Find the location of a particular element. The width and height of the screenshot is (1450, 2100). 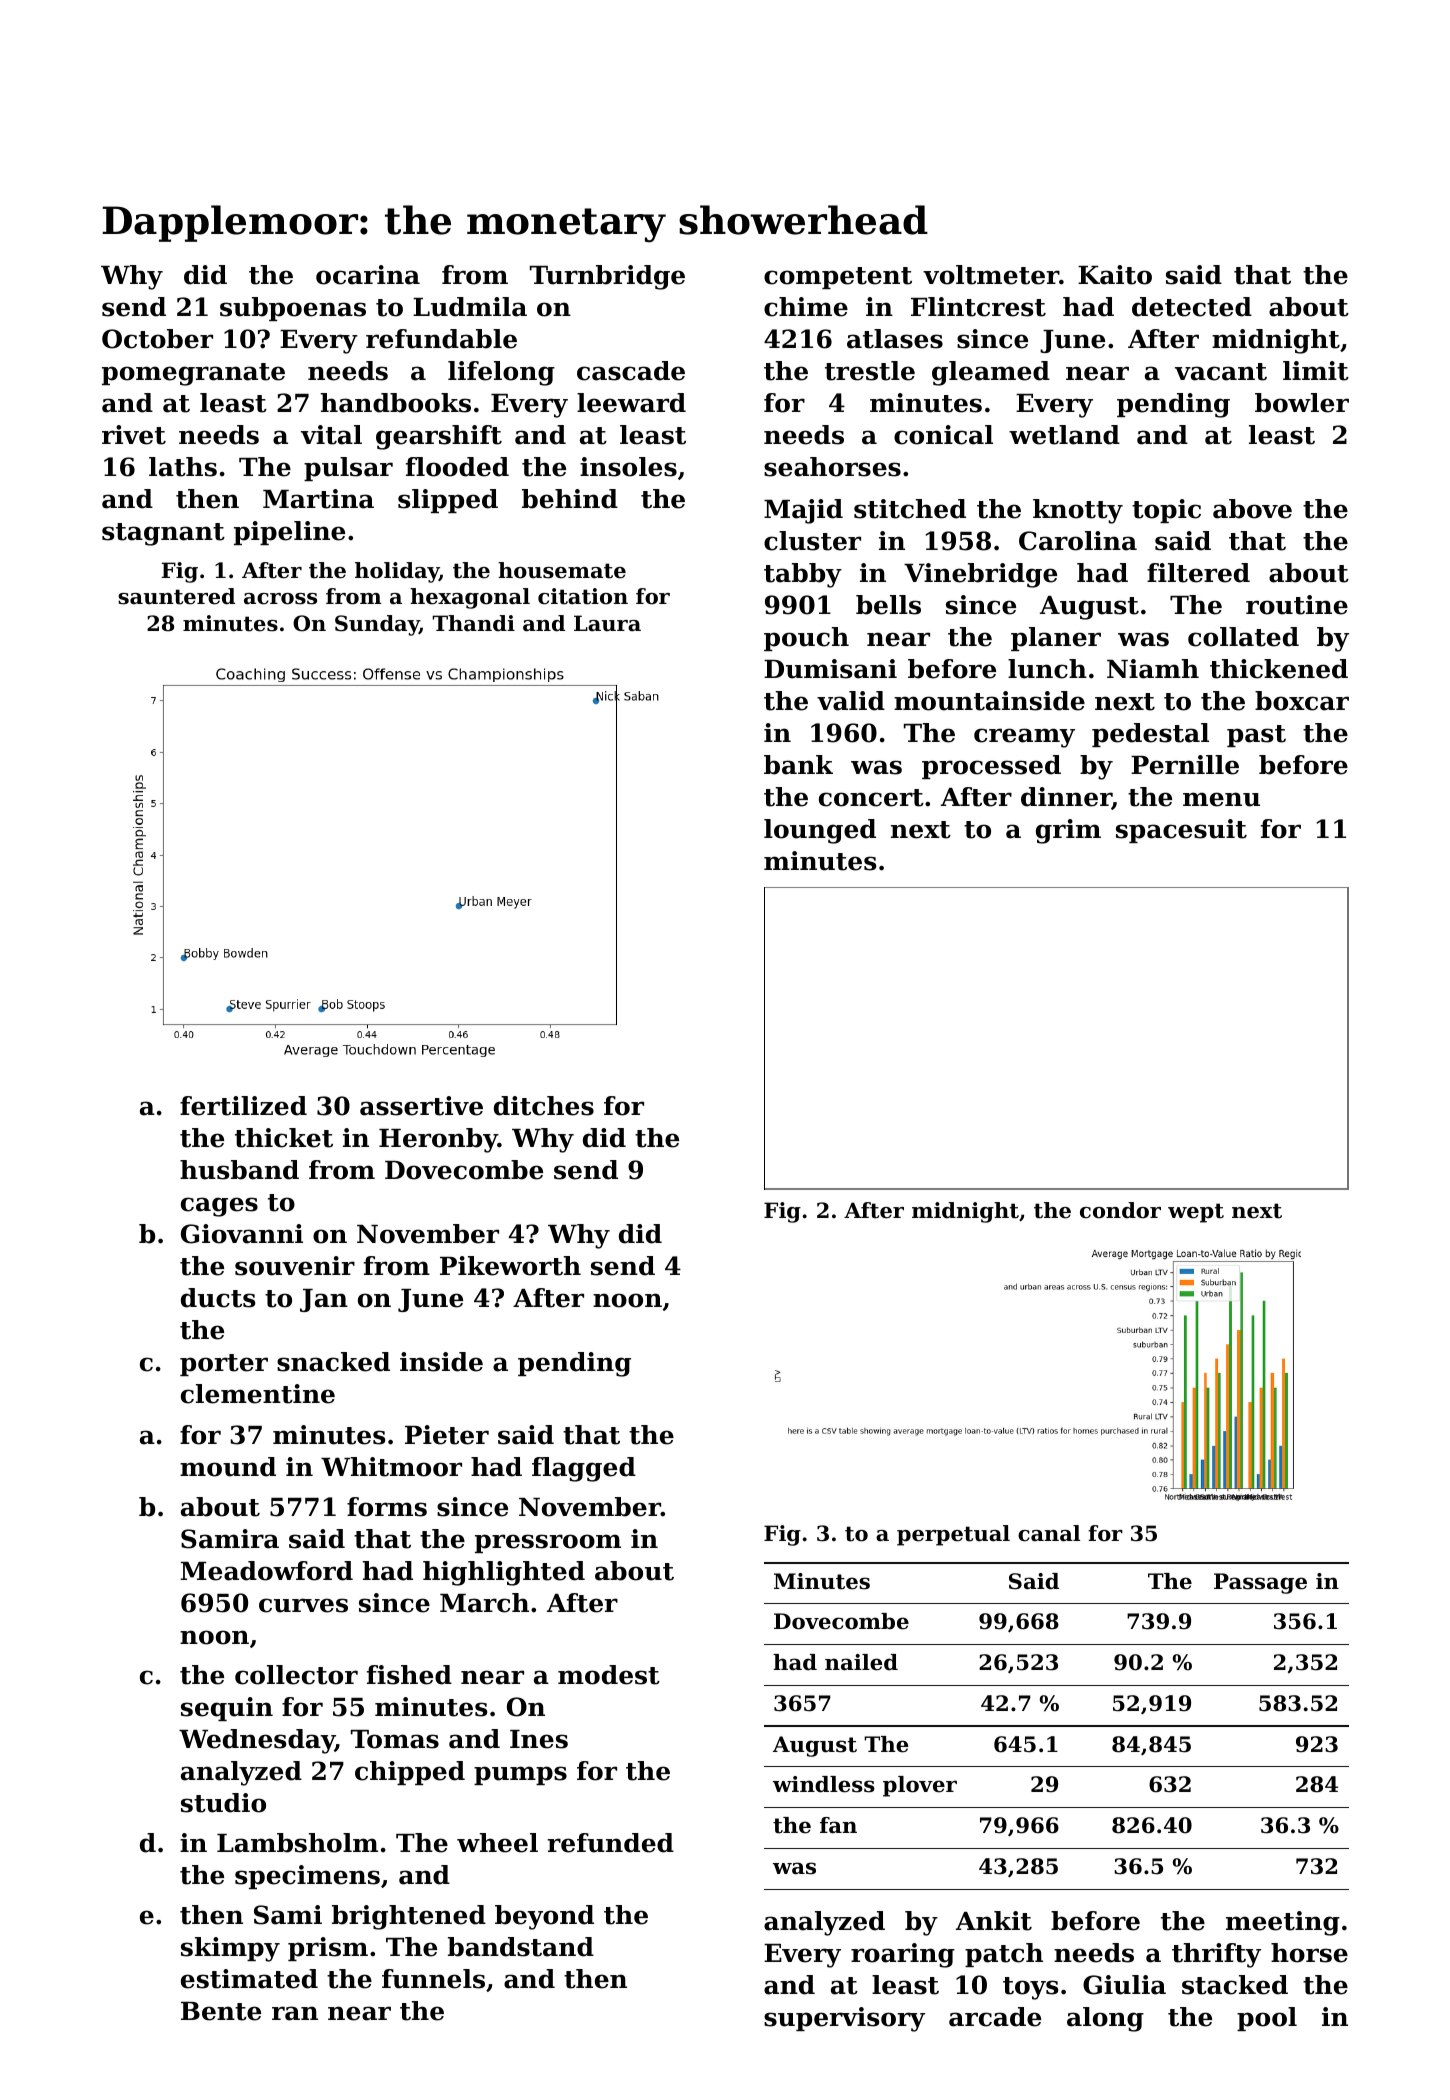

spacesuit is located at coordinates (1181, 831).
